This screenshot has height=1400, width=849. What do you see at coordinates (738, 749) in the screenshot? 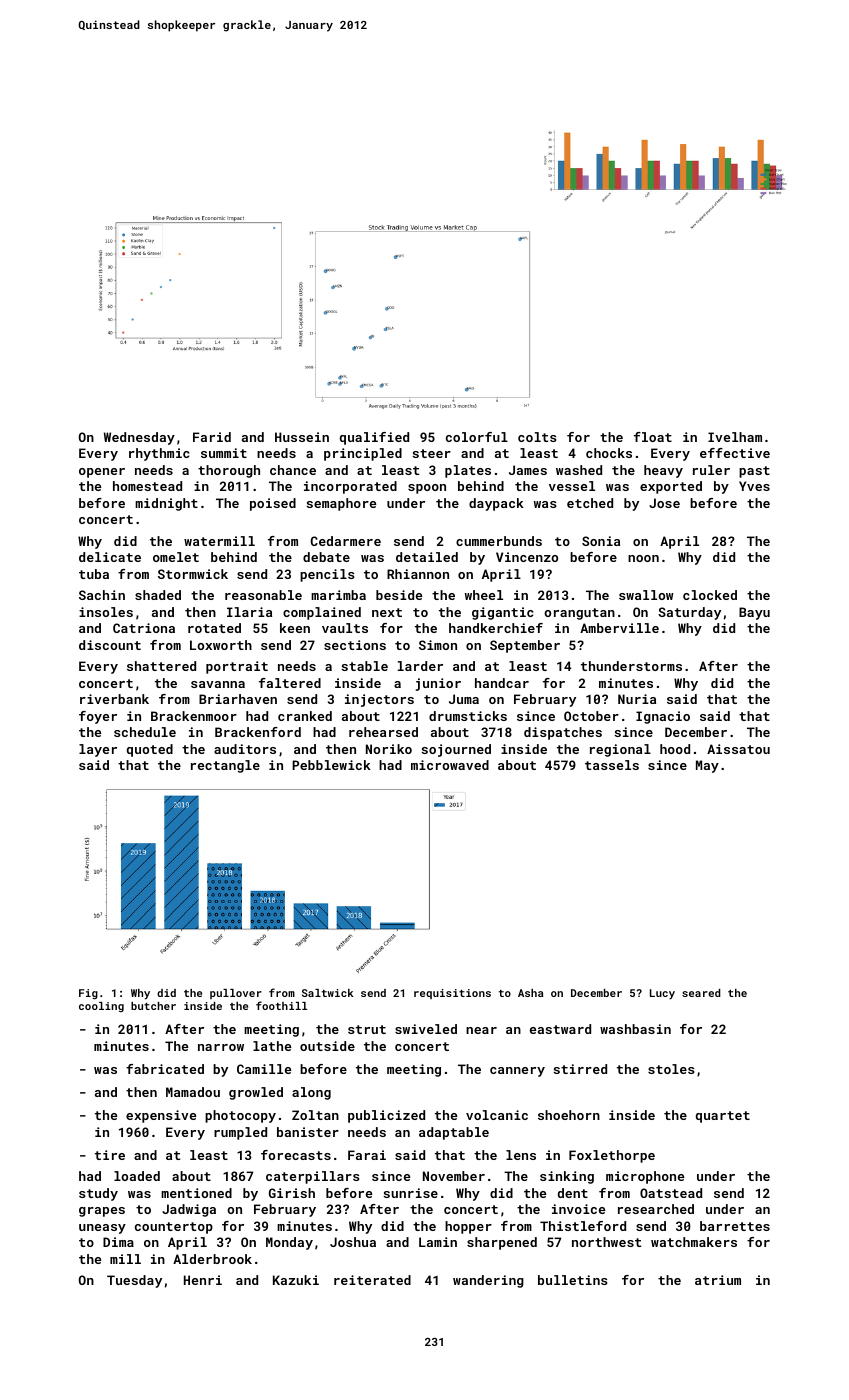
I see `Aissatou` at bounding box center [738, 749].
